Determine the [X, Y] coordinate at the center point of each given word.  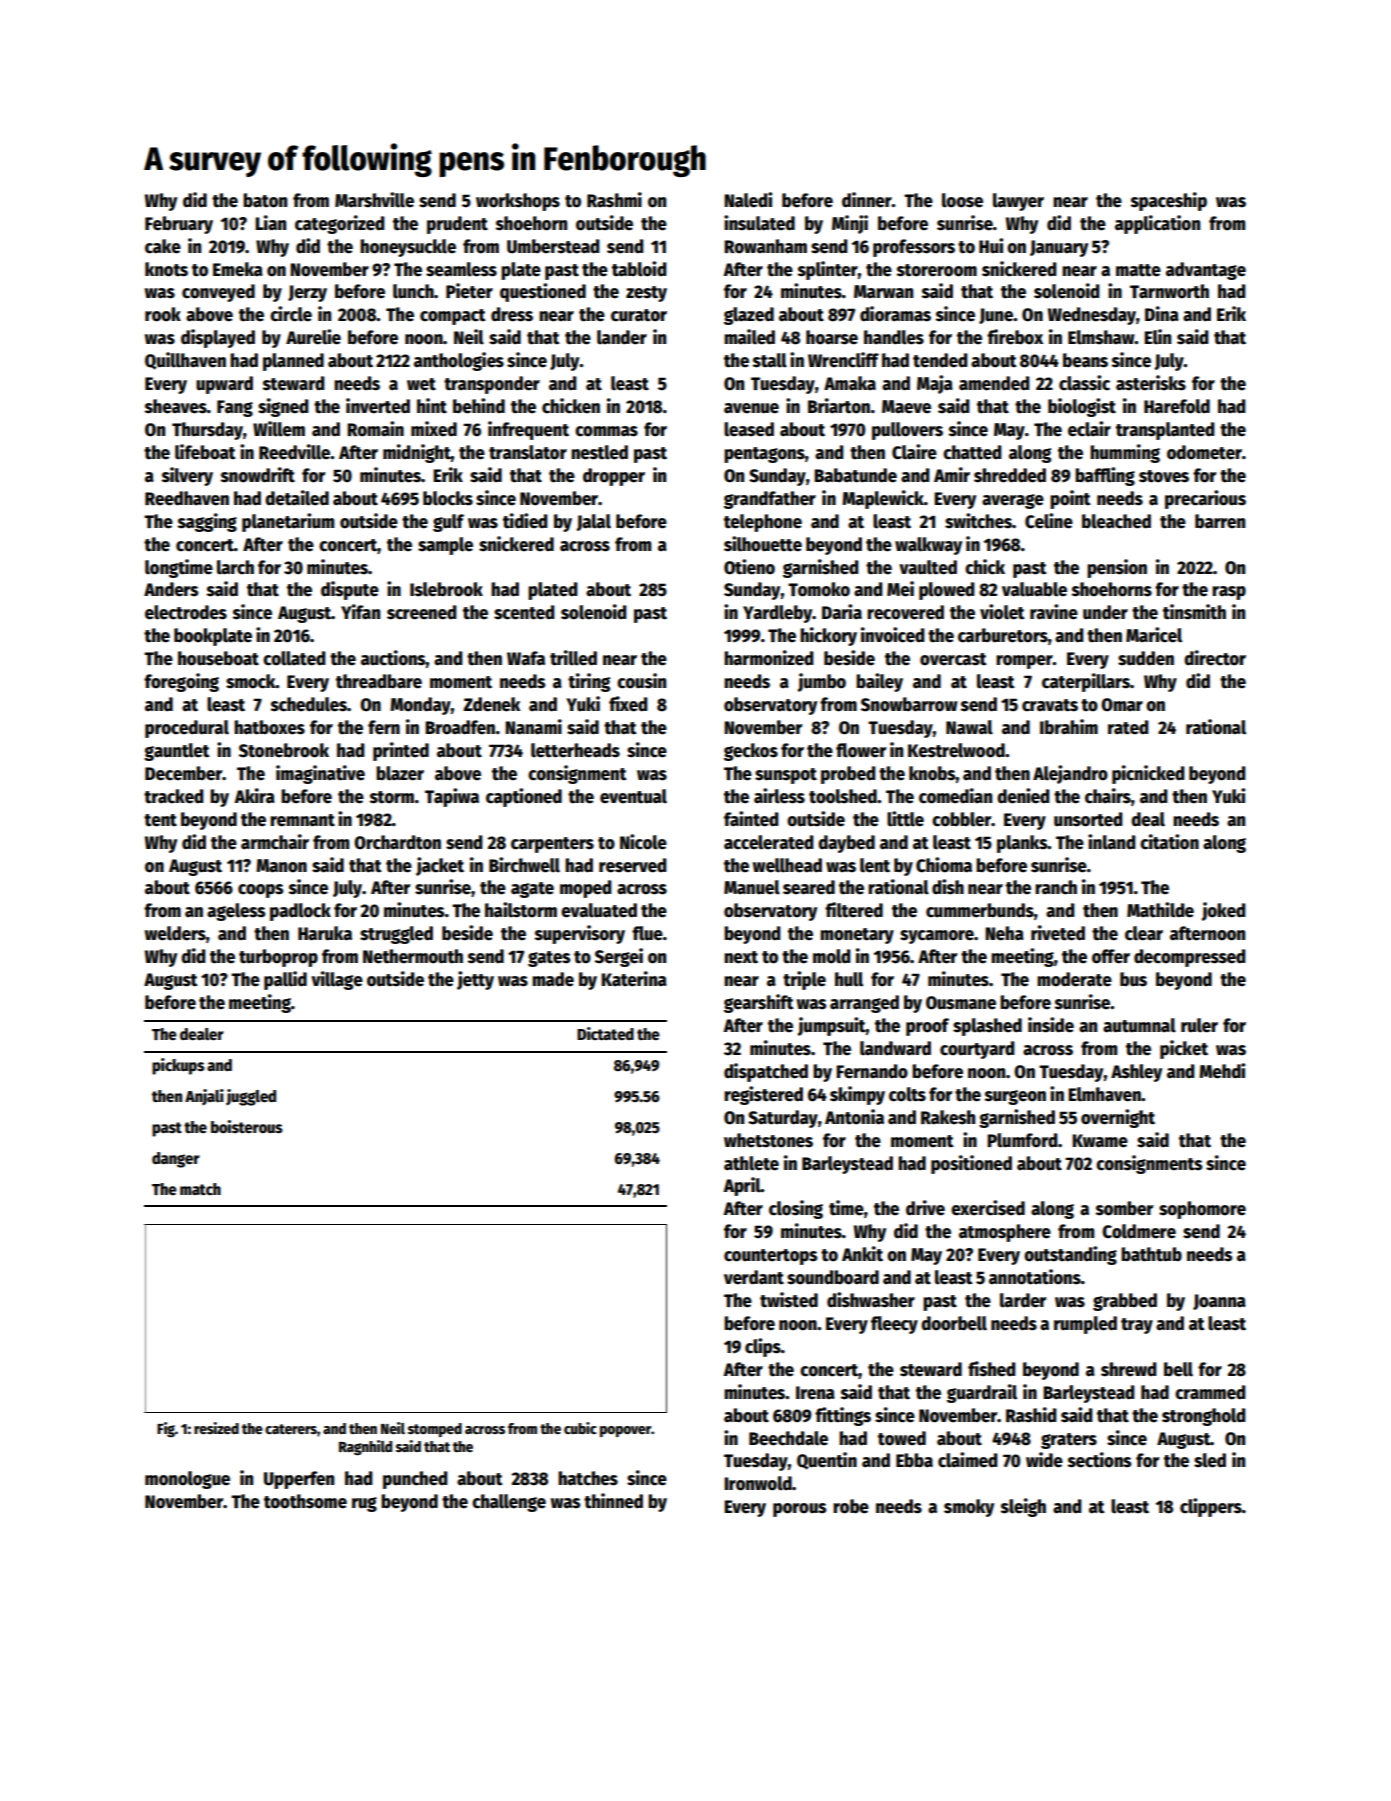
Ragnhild [365, 1447]
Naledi [748, 200]
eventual [633, 796]
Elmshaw [1101, 337]
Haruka [325, 933]
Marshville [374, 200]
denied [1023, 796]
